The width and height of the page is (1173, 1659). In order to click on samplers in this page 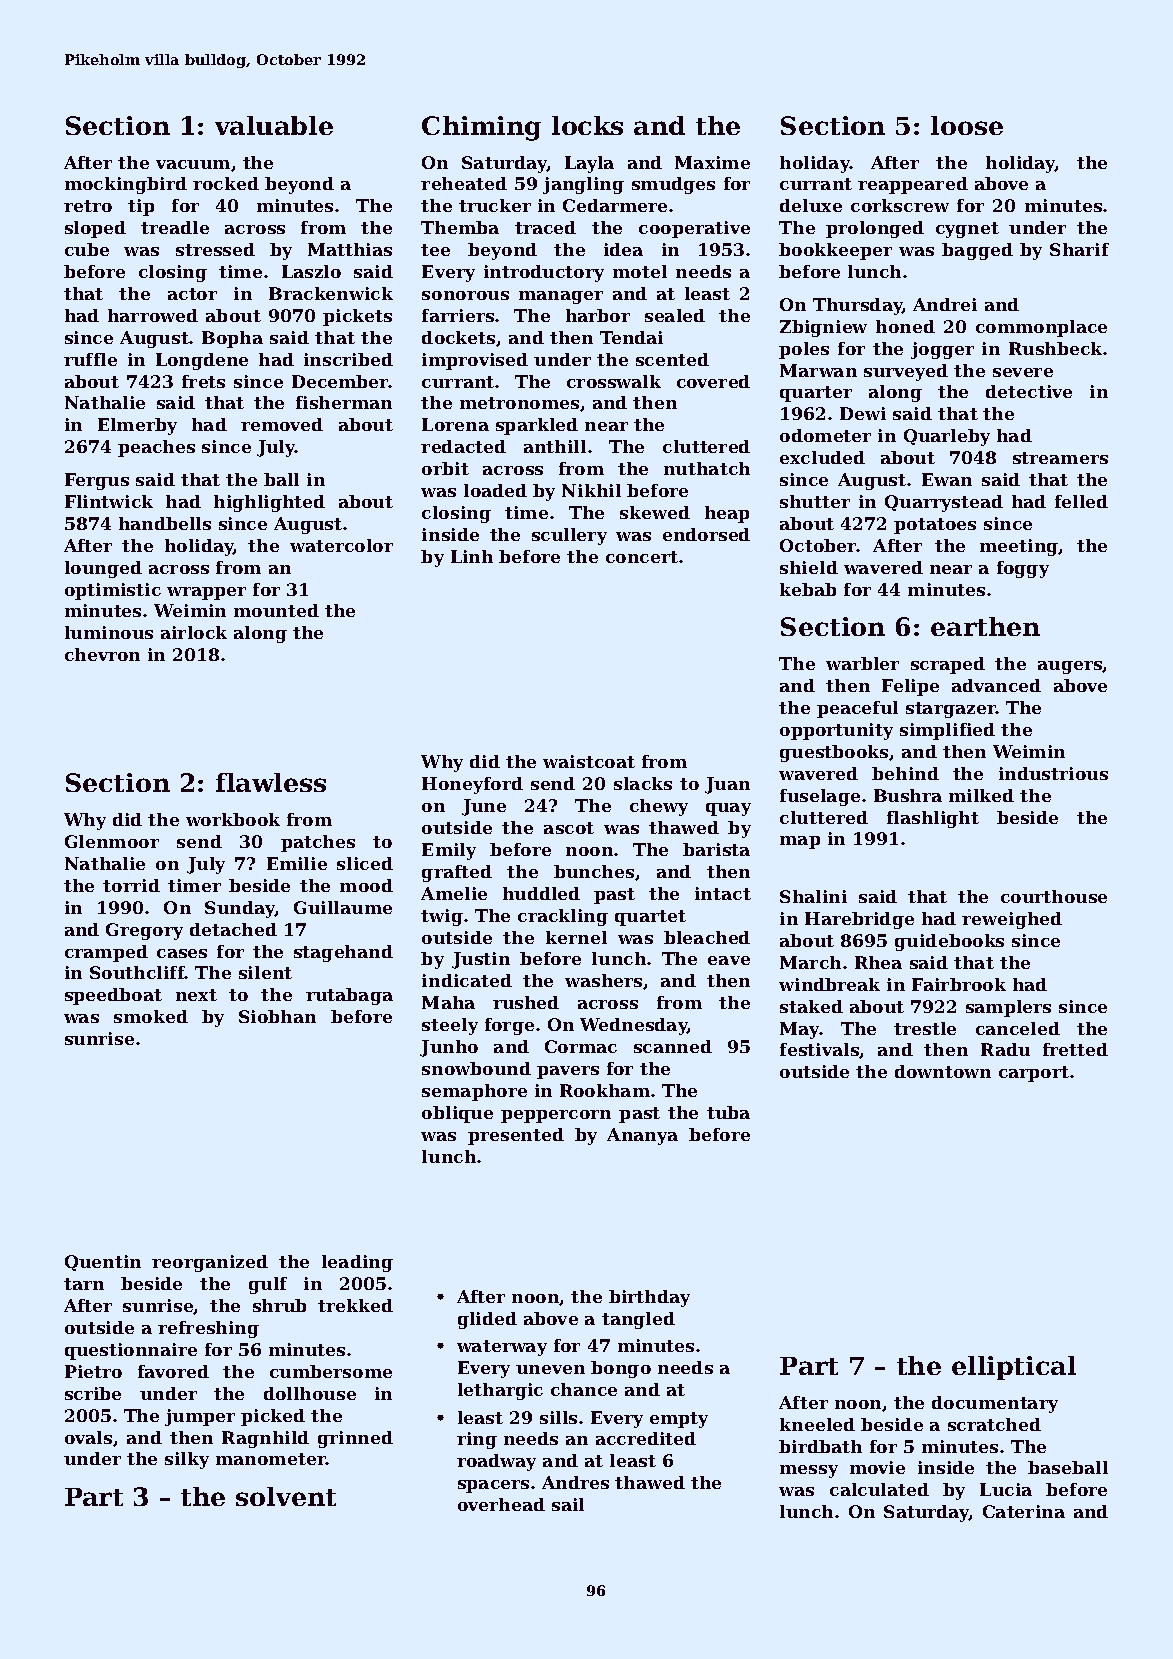, I will do `click(1008, 1008)`.
